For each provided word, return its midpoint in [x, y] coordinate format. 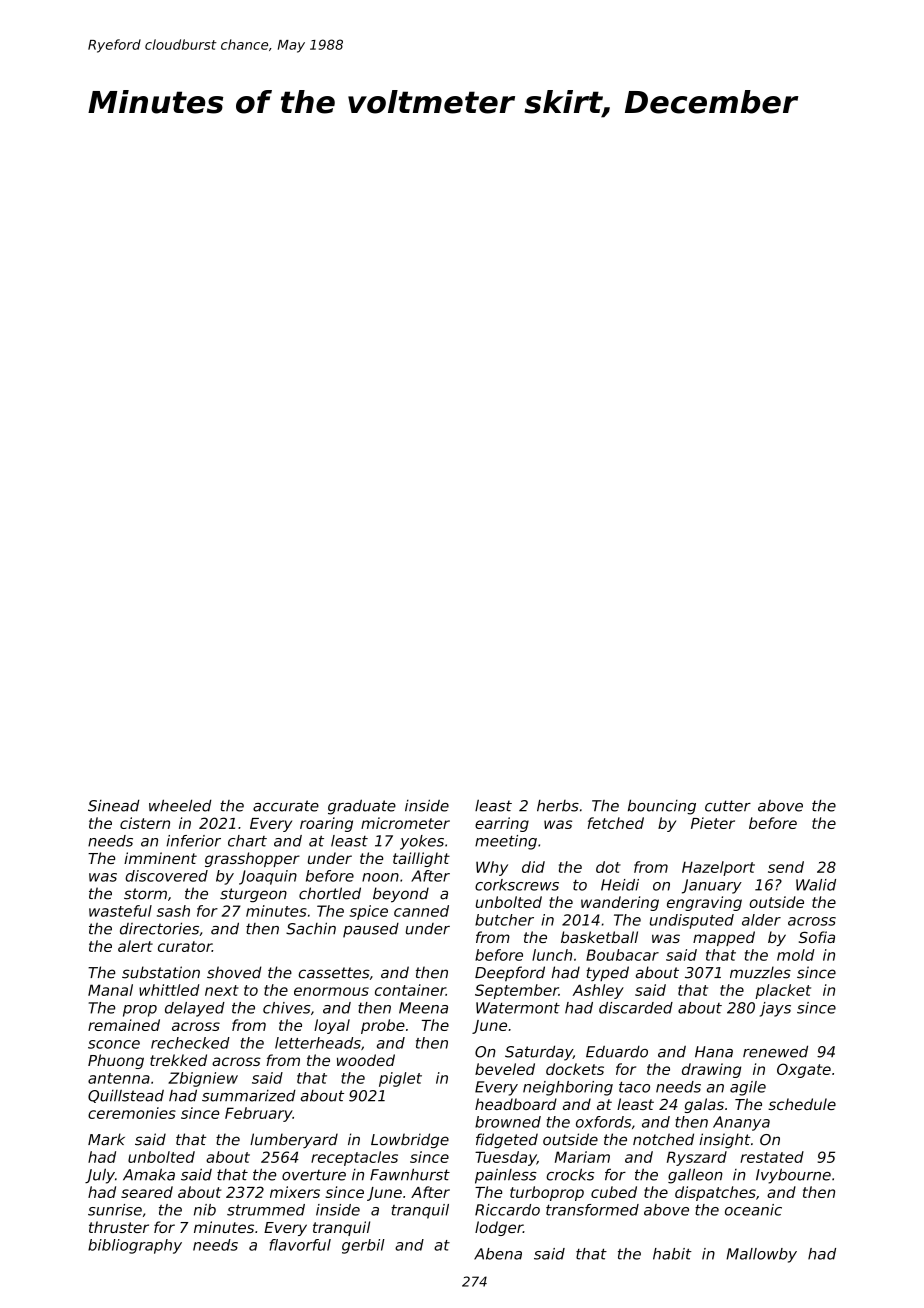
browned [508, 1122]
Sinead [114, 805]
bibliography [135, 1246]
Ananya [741, 1123]
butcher [504, 920]
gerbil [363, 1246]
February [259, 1114]
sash [173, 911]
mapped [724, 938]
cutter [728, 806]
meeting [506, 842]
